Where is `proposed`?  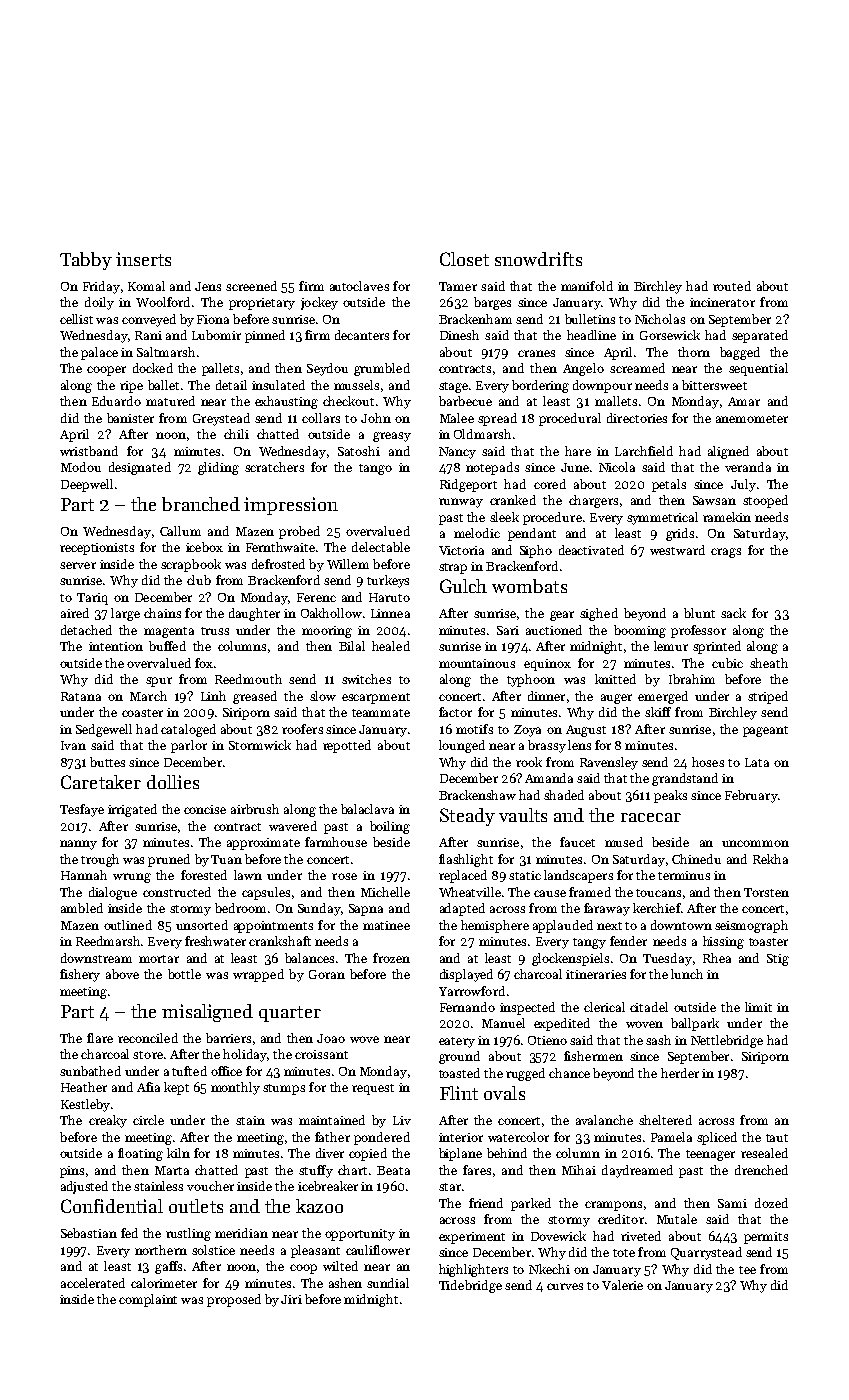
proposed is located at coordinates (234, 1300).
